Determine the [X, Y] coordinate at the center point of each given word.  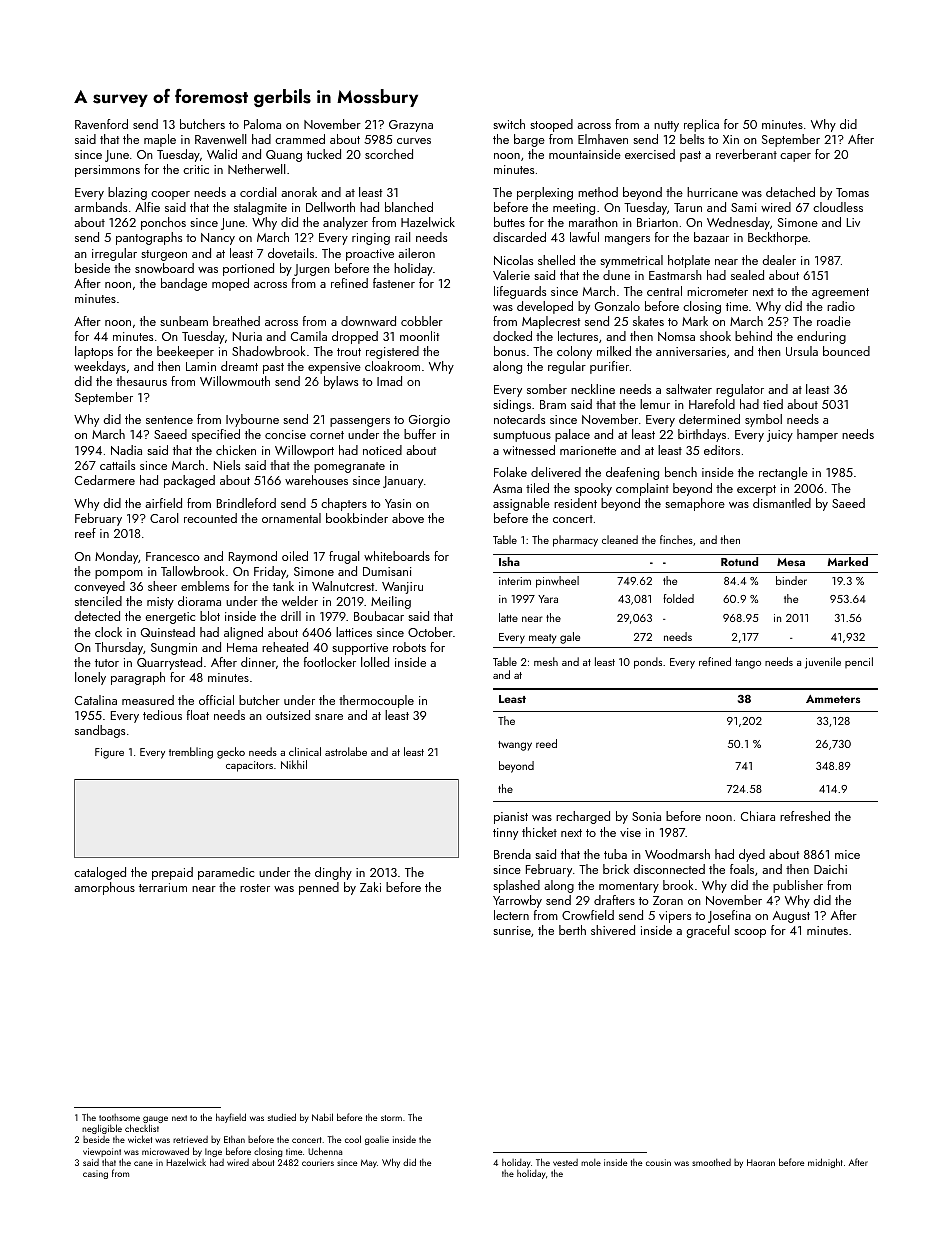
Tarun [688, 207]
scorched [389, 154]
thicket [539, 832]
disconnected [669, 869]
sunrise [512, 930]
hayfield [231, 1118]
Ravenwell [220, 139]
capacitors [249, 766]
